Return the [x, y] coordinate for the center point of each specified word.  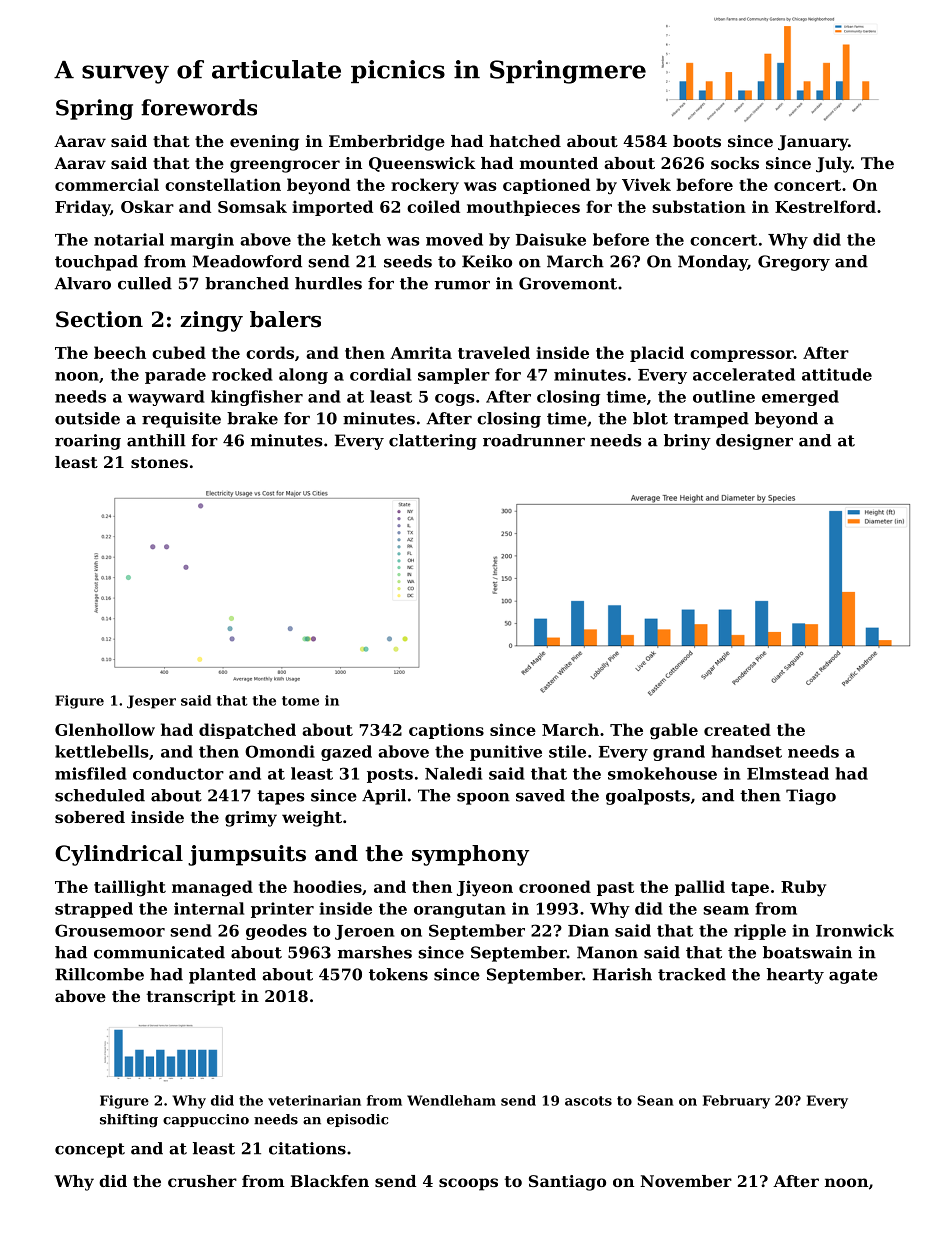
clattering [433, 442]
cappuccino [206, 1120]
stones [159, 462]
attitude [837, 374]
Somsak [252, 206]
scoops [468, 1184]
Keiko [487, 261]
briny [687, 442]
